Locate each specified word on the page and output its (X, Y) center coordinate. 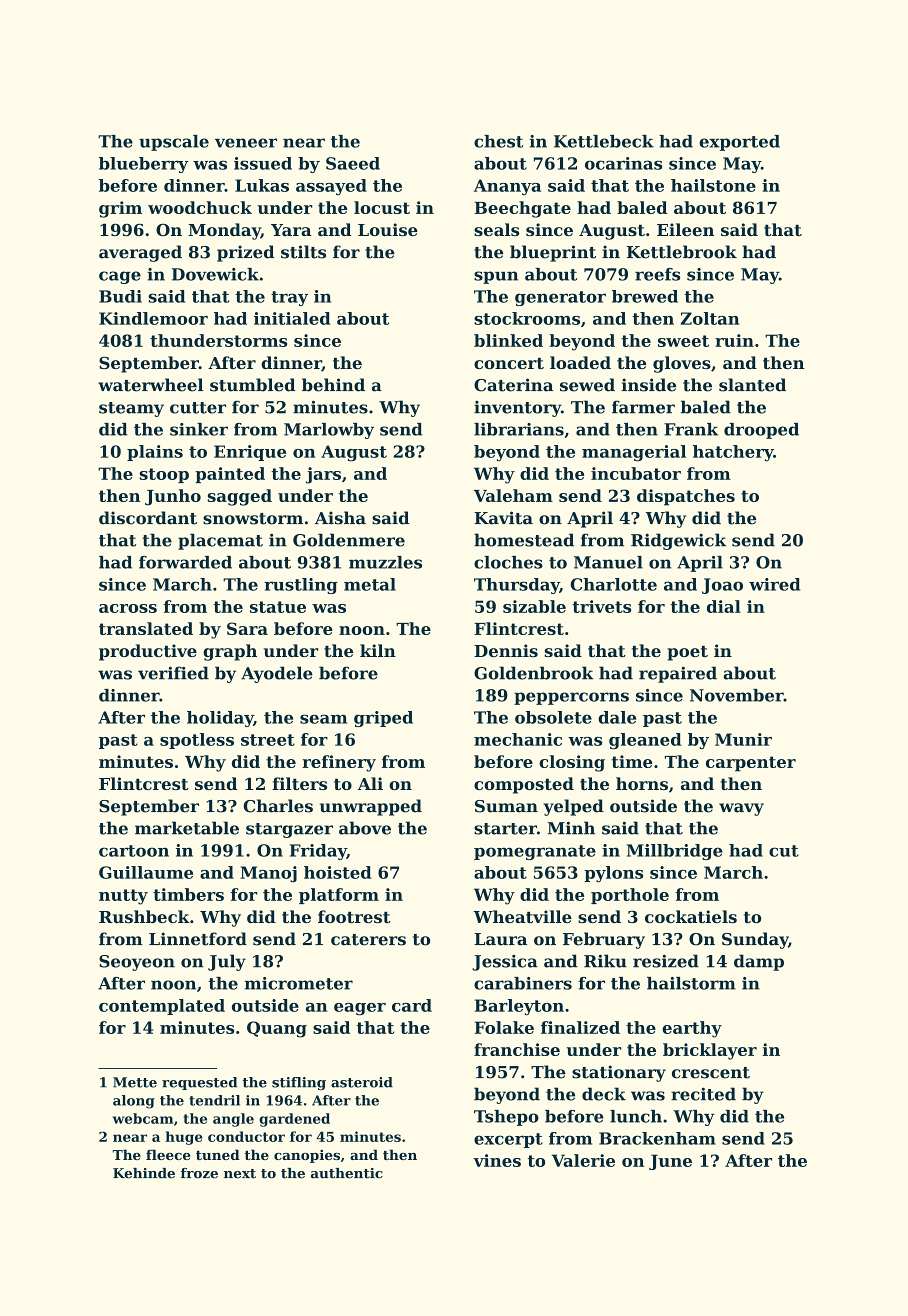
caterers (368, 940)
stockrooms (527, 318)
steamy (131, 409)
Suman (506, 806)
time (632, 761)
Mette (135, 1082)
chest (498, 141)
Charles (278, 806)
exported (739, 143)
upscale (174, 143)
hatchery (733, 453)
